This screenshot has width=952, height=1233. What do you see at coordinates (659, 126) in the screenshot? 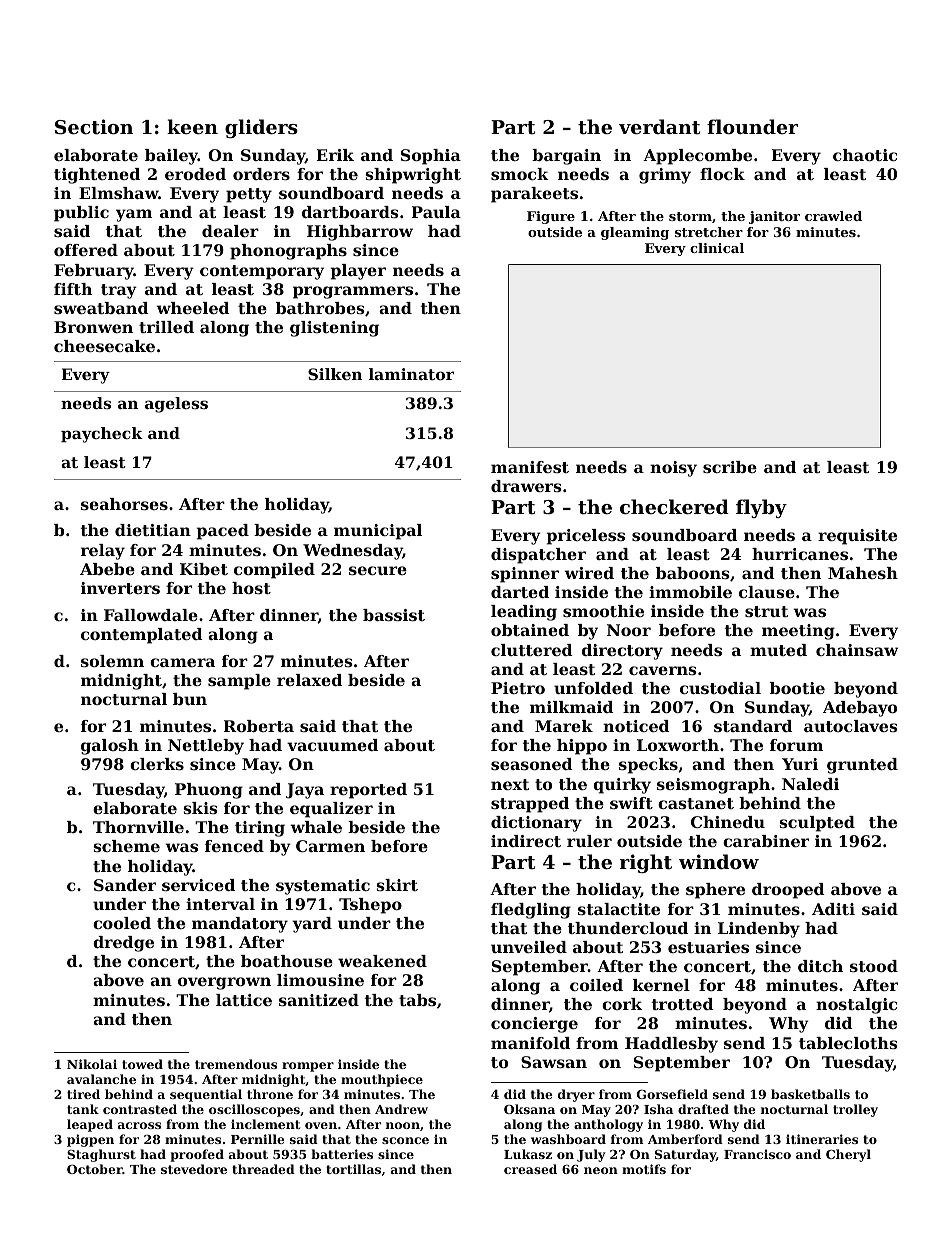
I see `verdant` at bounding box center [659, 126].
